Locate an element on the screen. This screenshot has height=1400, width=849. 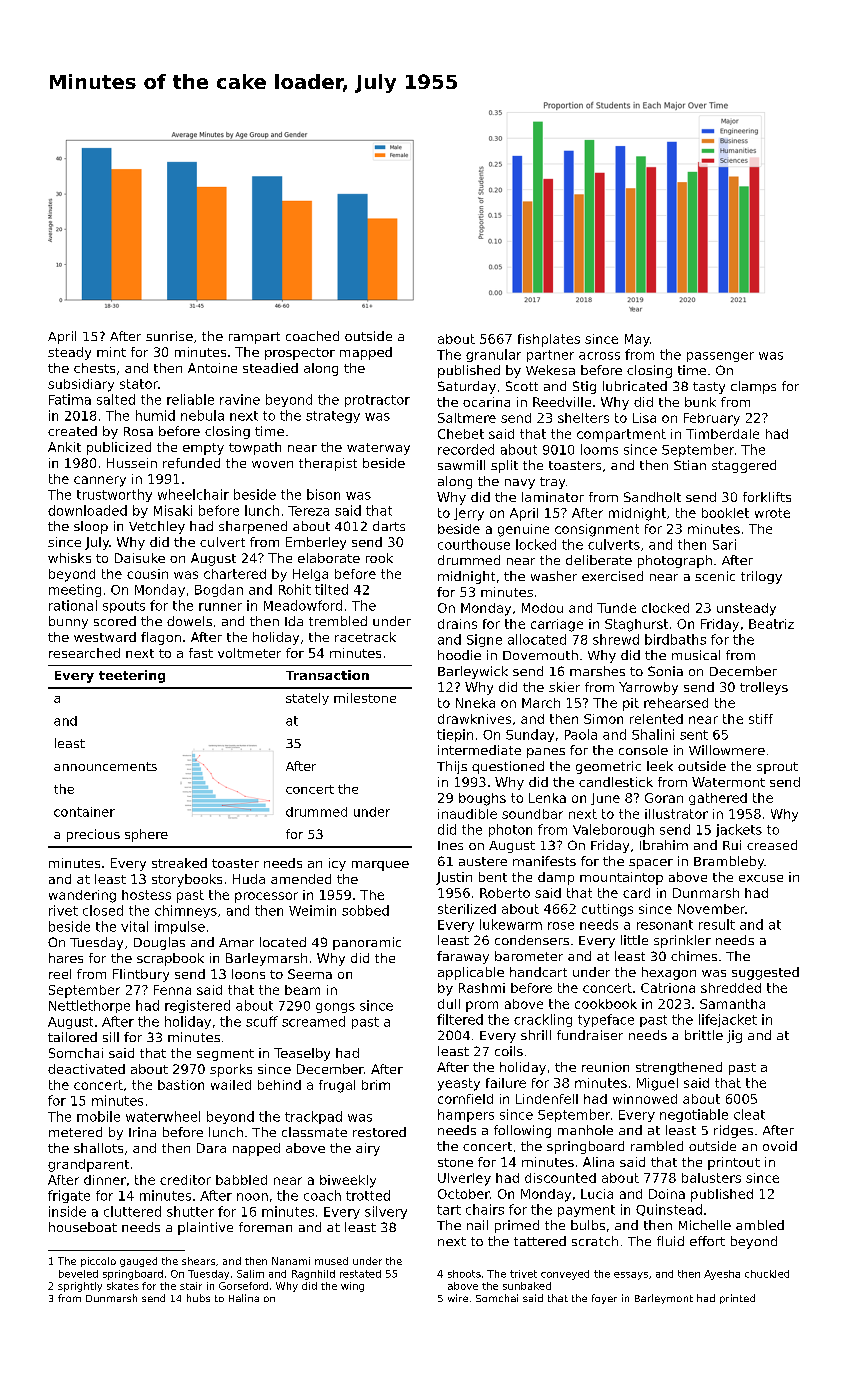
refunded is located at coordinates (191, 463).
